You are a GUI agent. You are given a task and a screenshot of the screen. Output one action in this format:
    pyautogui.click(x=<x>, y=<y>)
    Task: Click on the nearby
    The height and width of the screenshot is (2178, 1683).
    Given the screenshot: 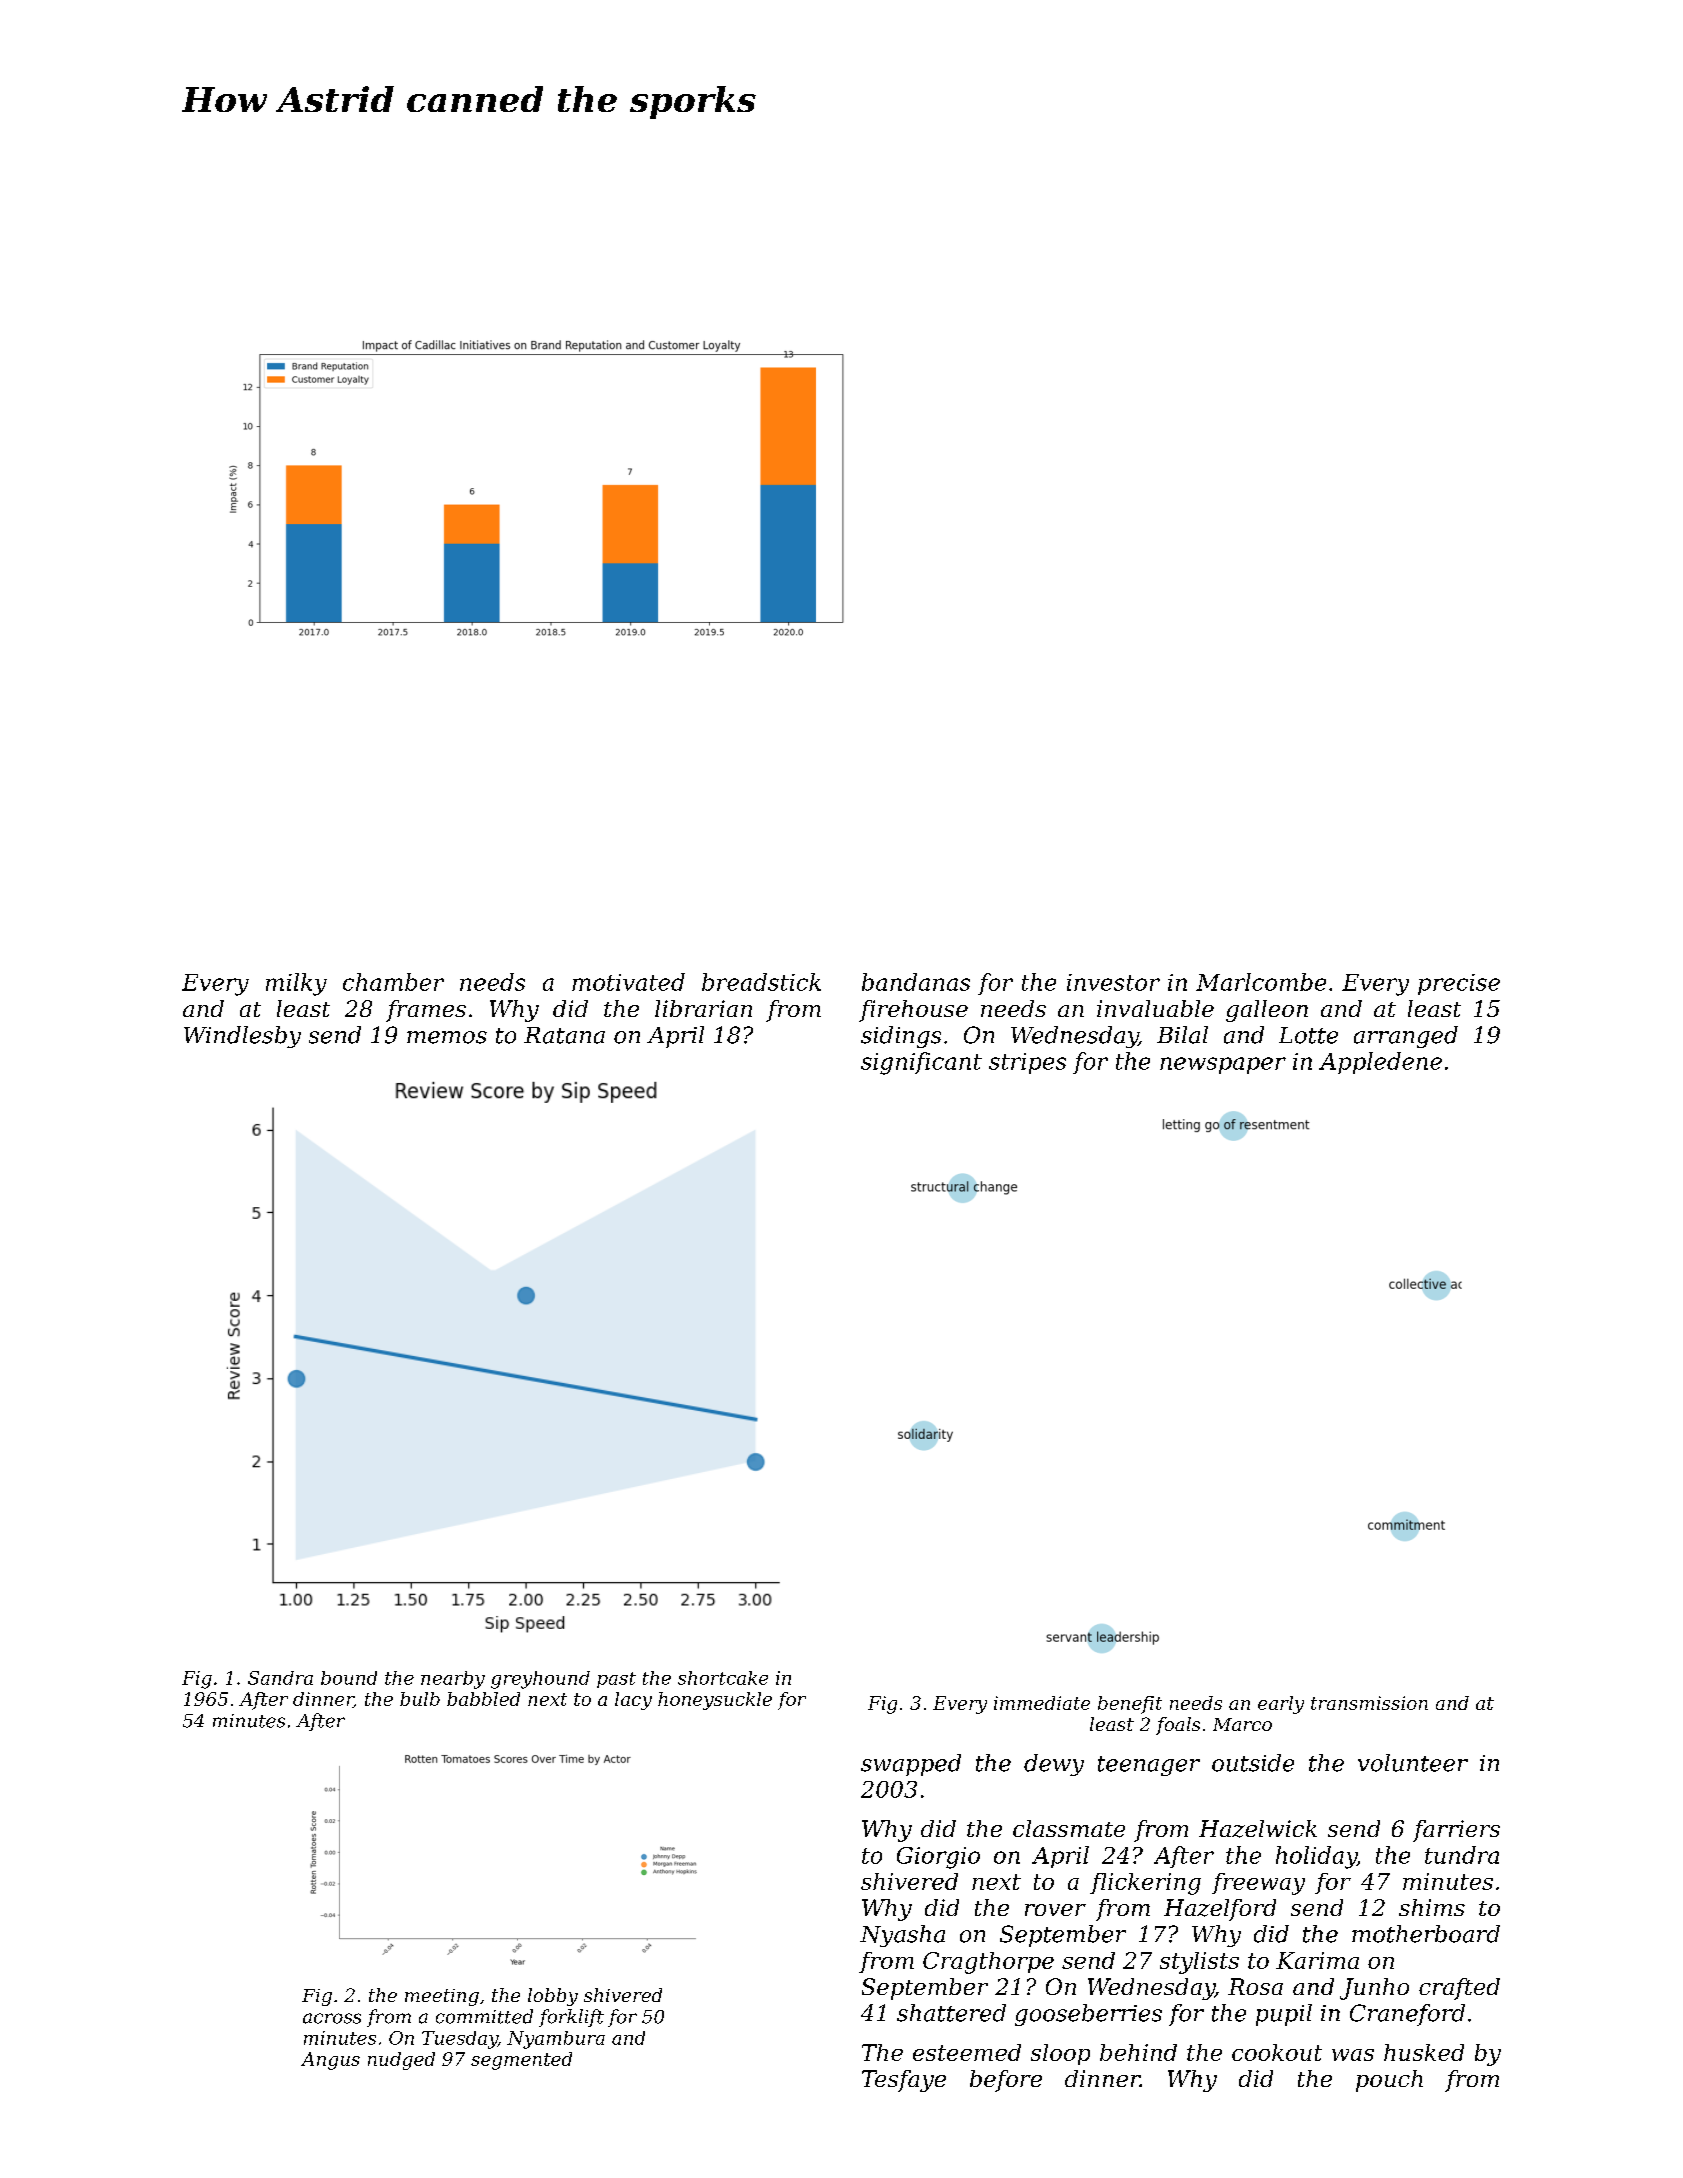 What is the action you would take?
    pyautogui.click(x=453, y=1680)
